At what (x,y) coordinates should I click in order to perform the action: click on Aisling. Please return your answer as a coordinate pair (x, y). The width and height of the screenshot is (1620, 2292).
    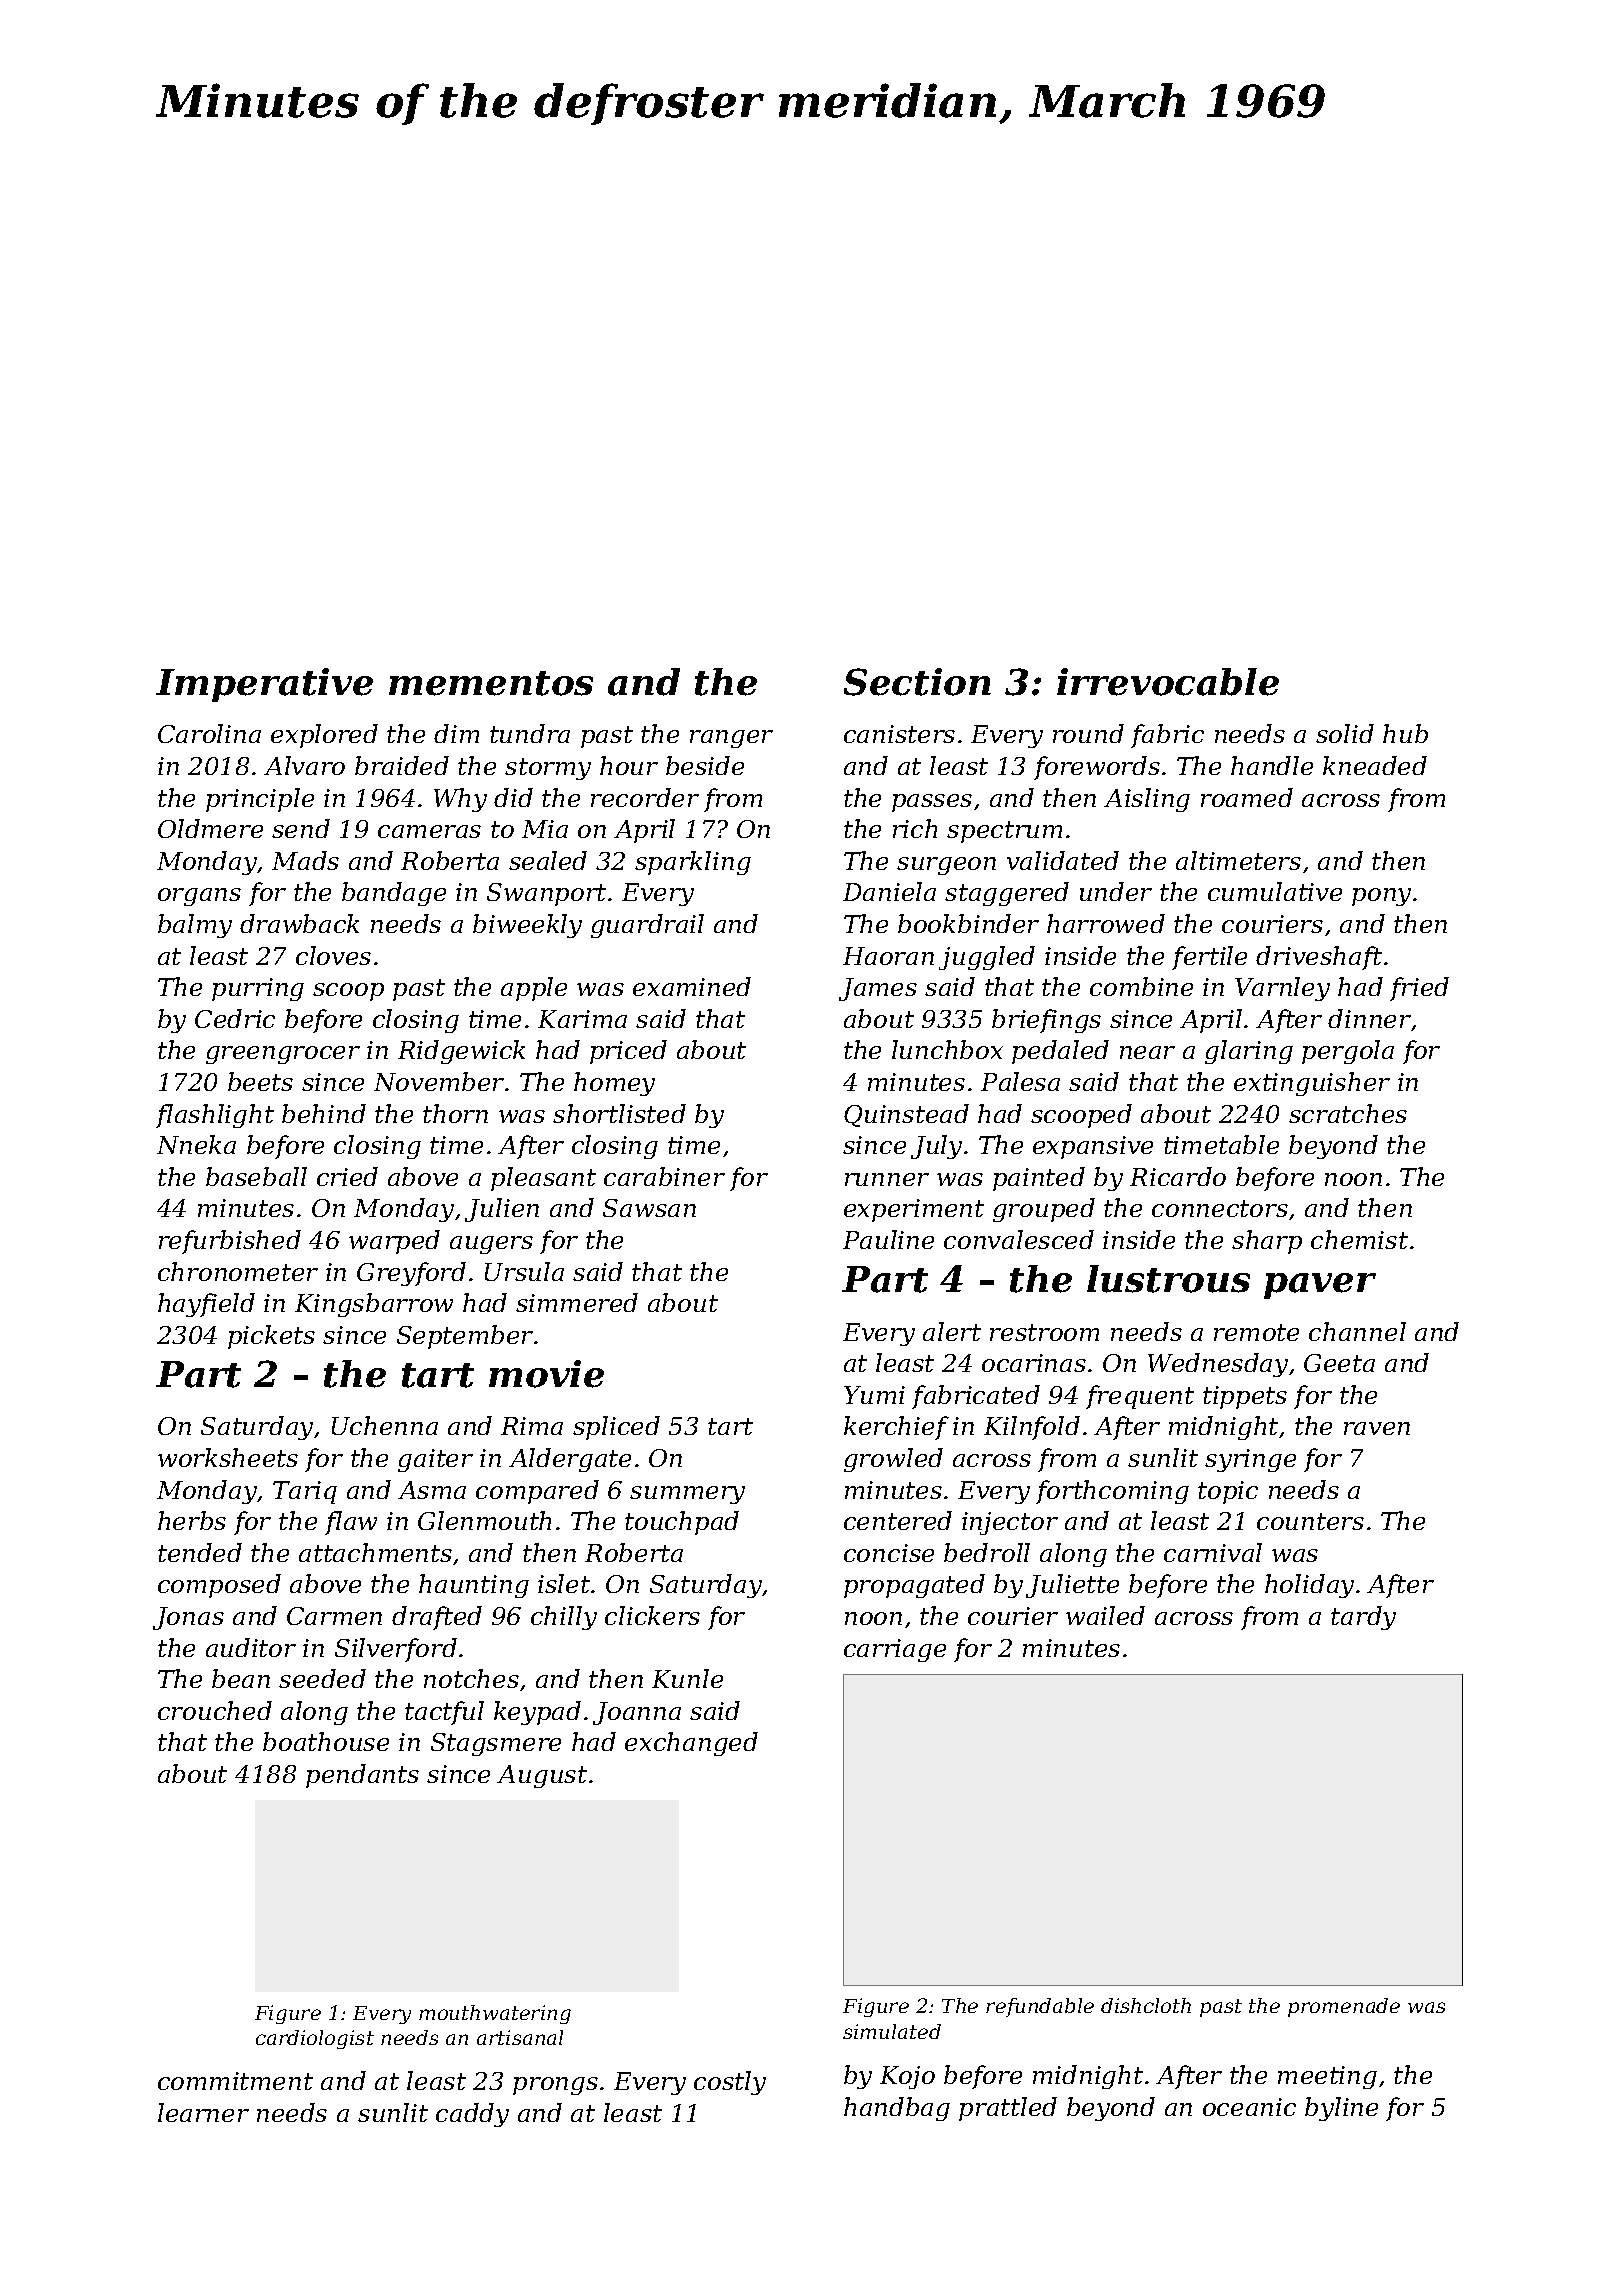
    Looking at the image, I should click on (1147, 800).
